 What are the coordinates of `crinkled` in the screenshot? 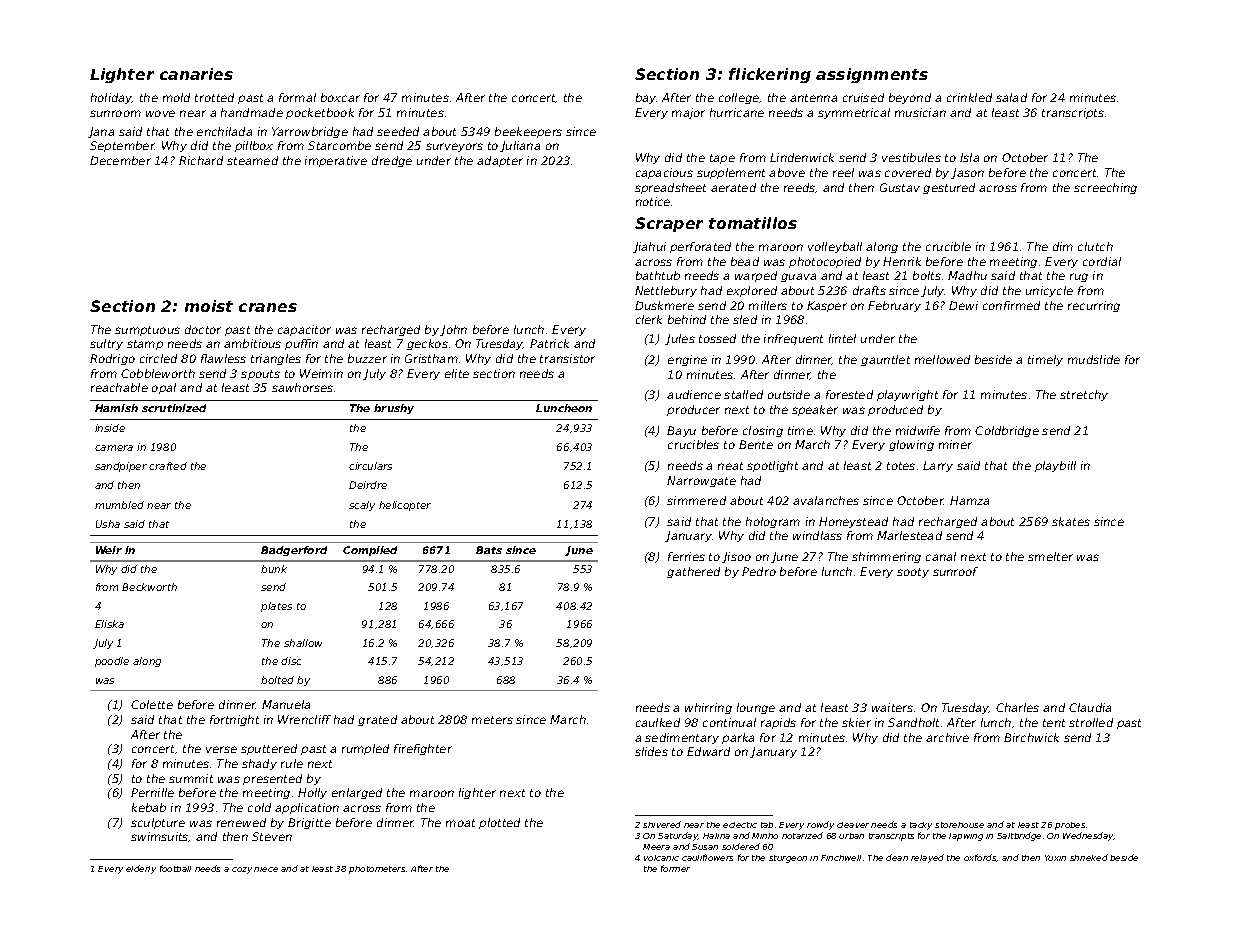 It's located at (969, 97).
